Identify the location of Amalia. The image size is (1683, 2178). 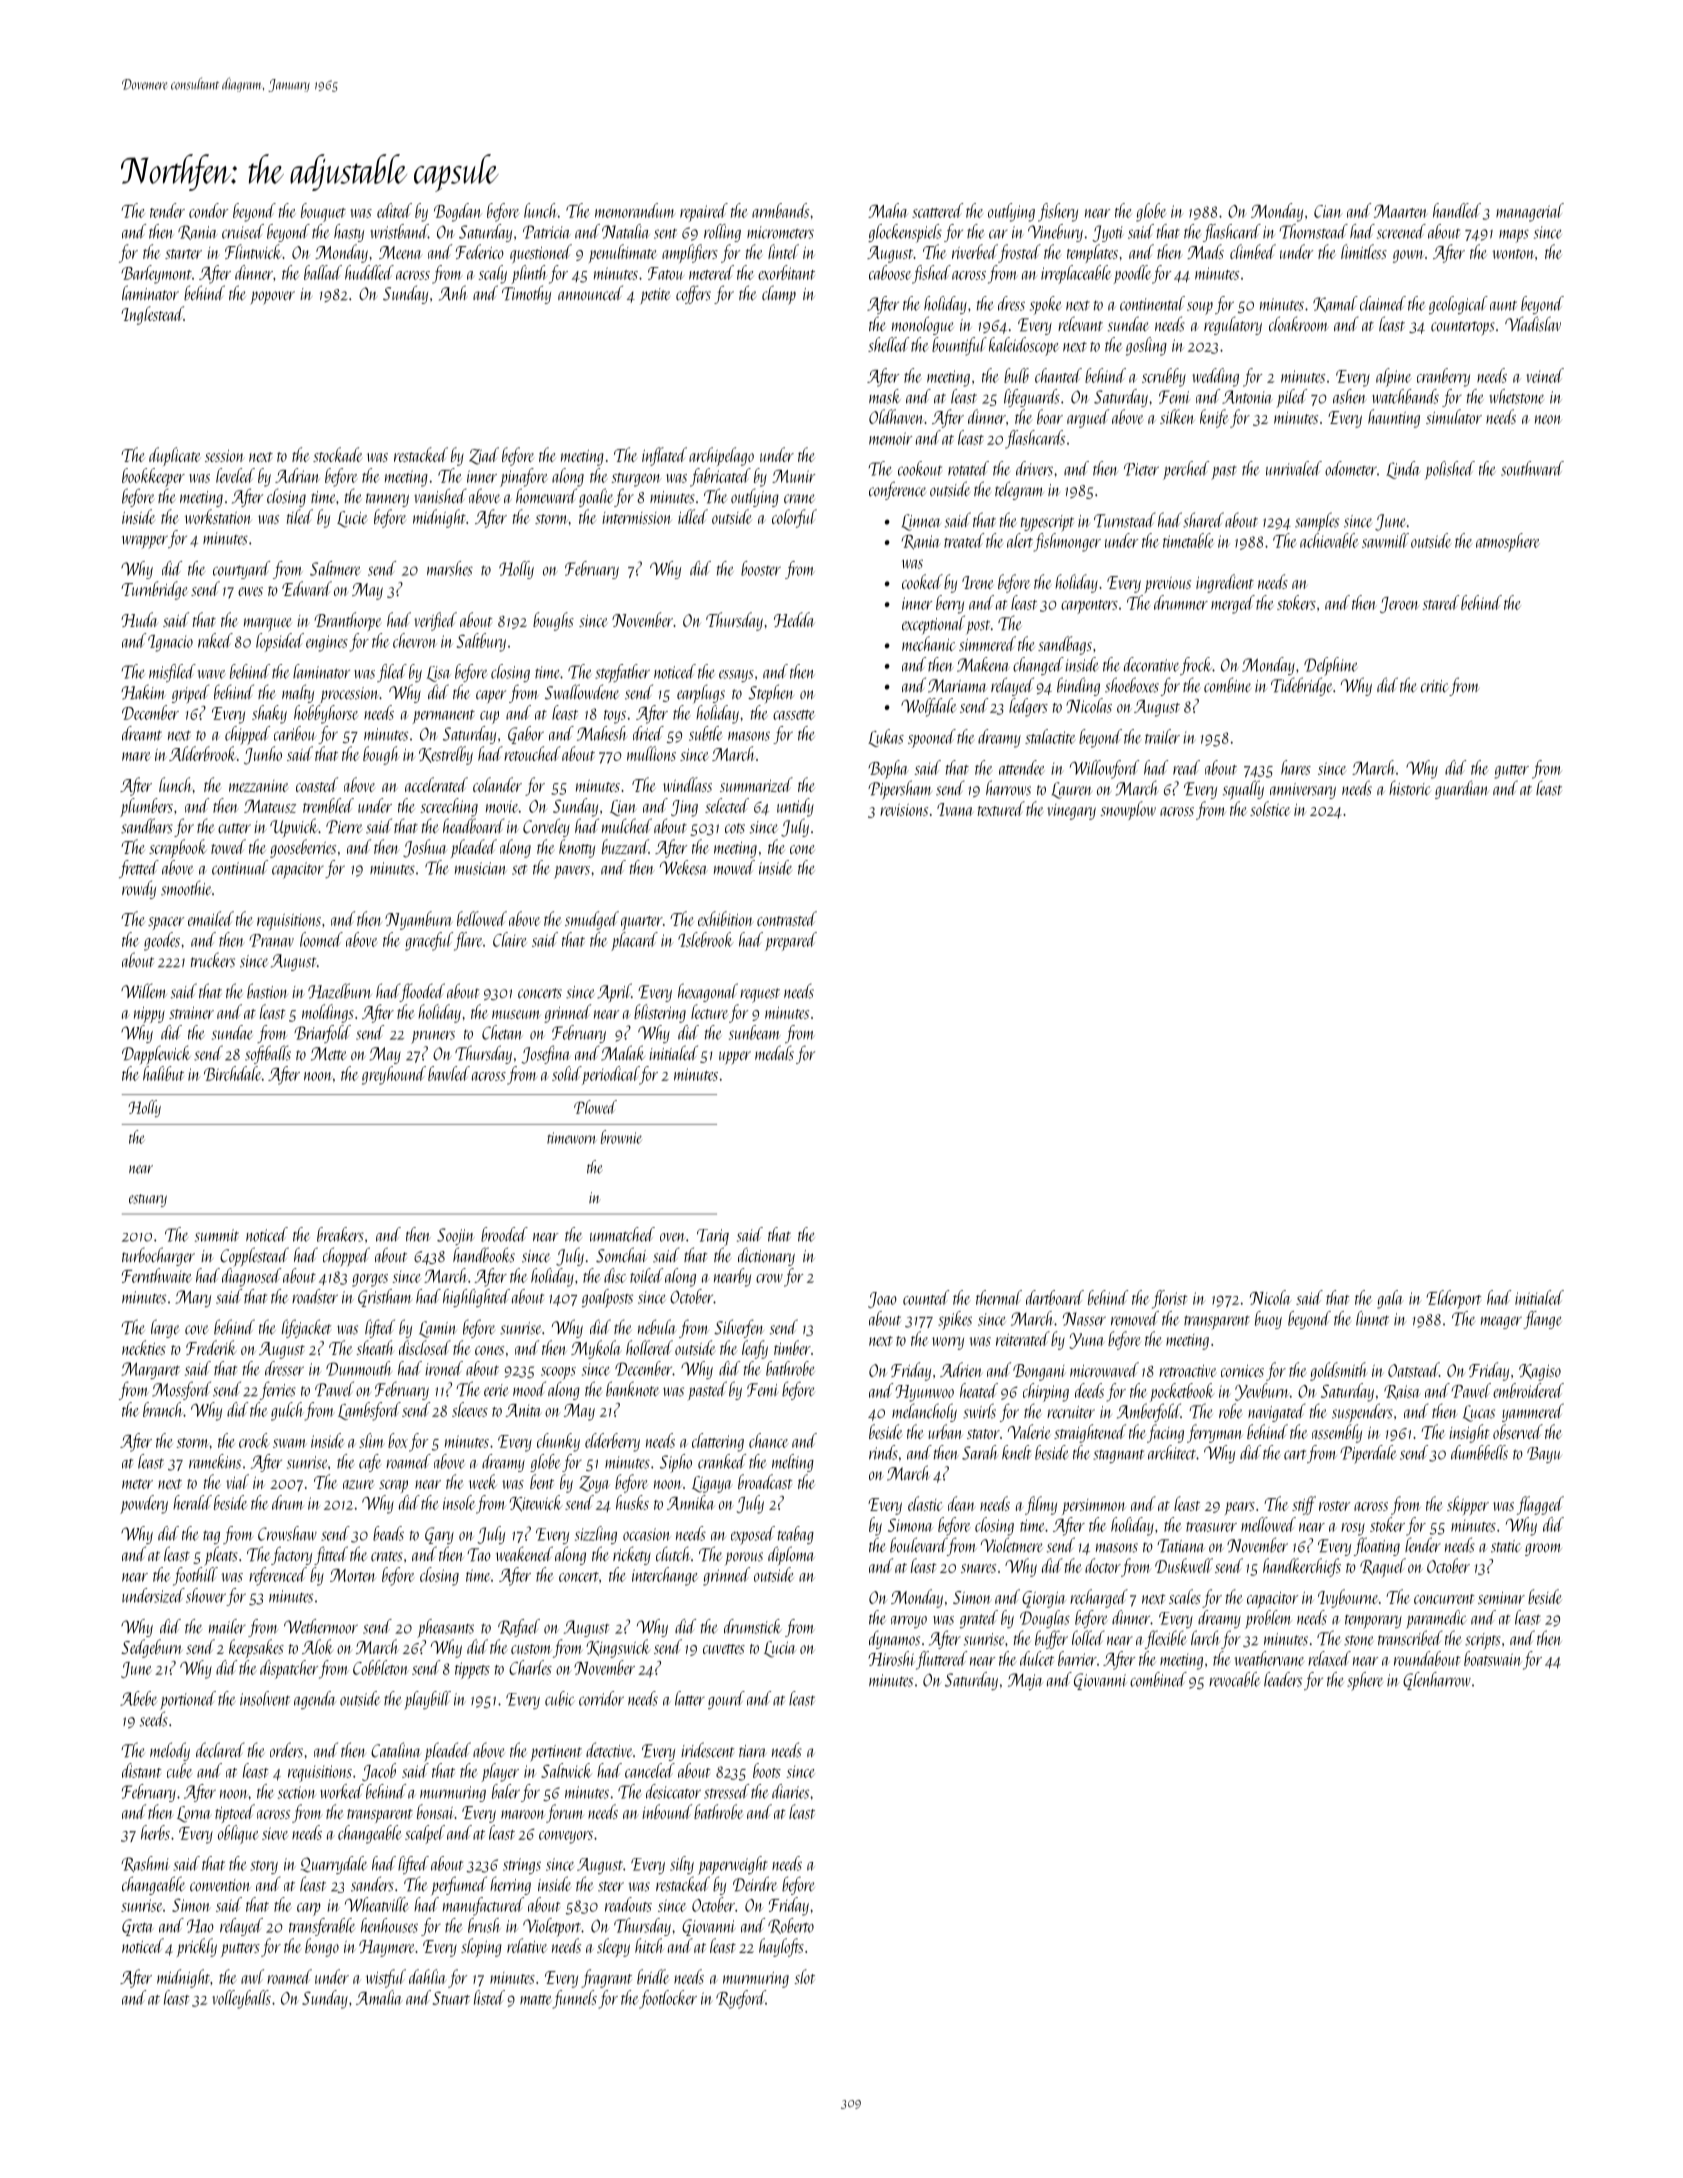
(379, 1997).
